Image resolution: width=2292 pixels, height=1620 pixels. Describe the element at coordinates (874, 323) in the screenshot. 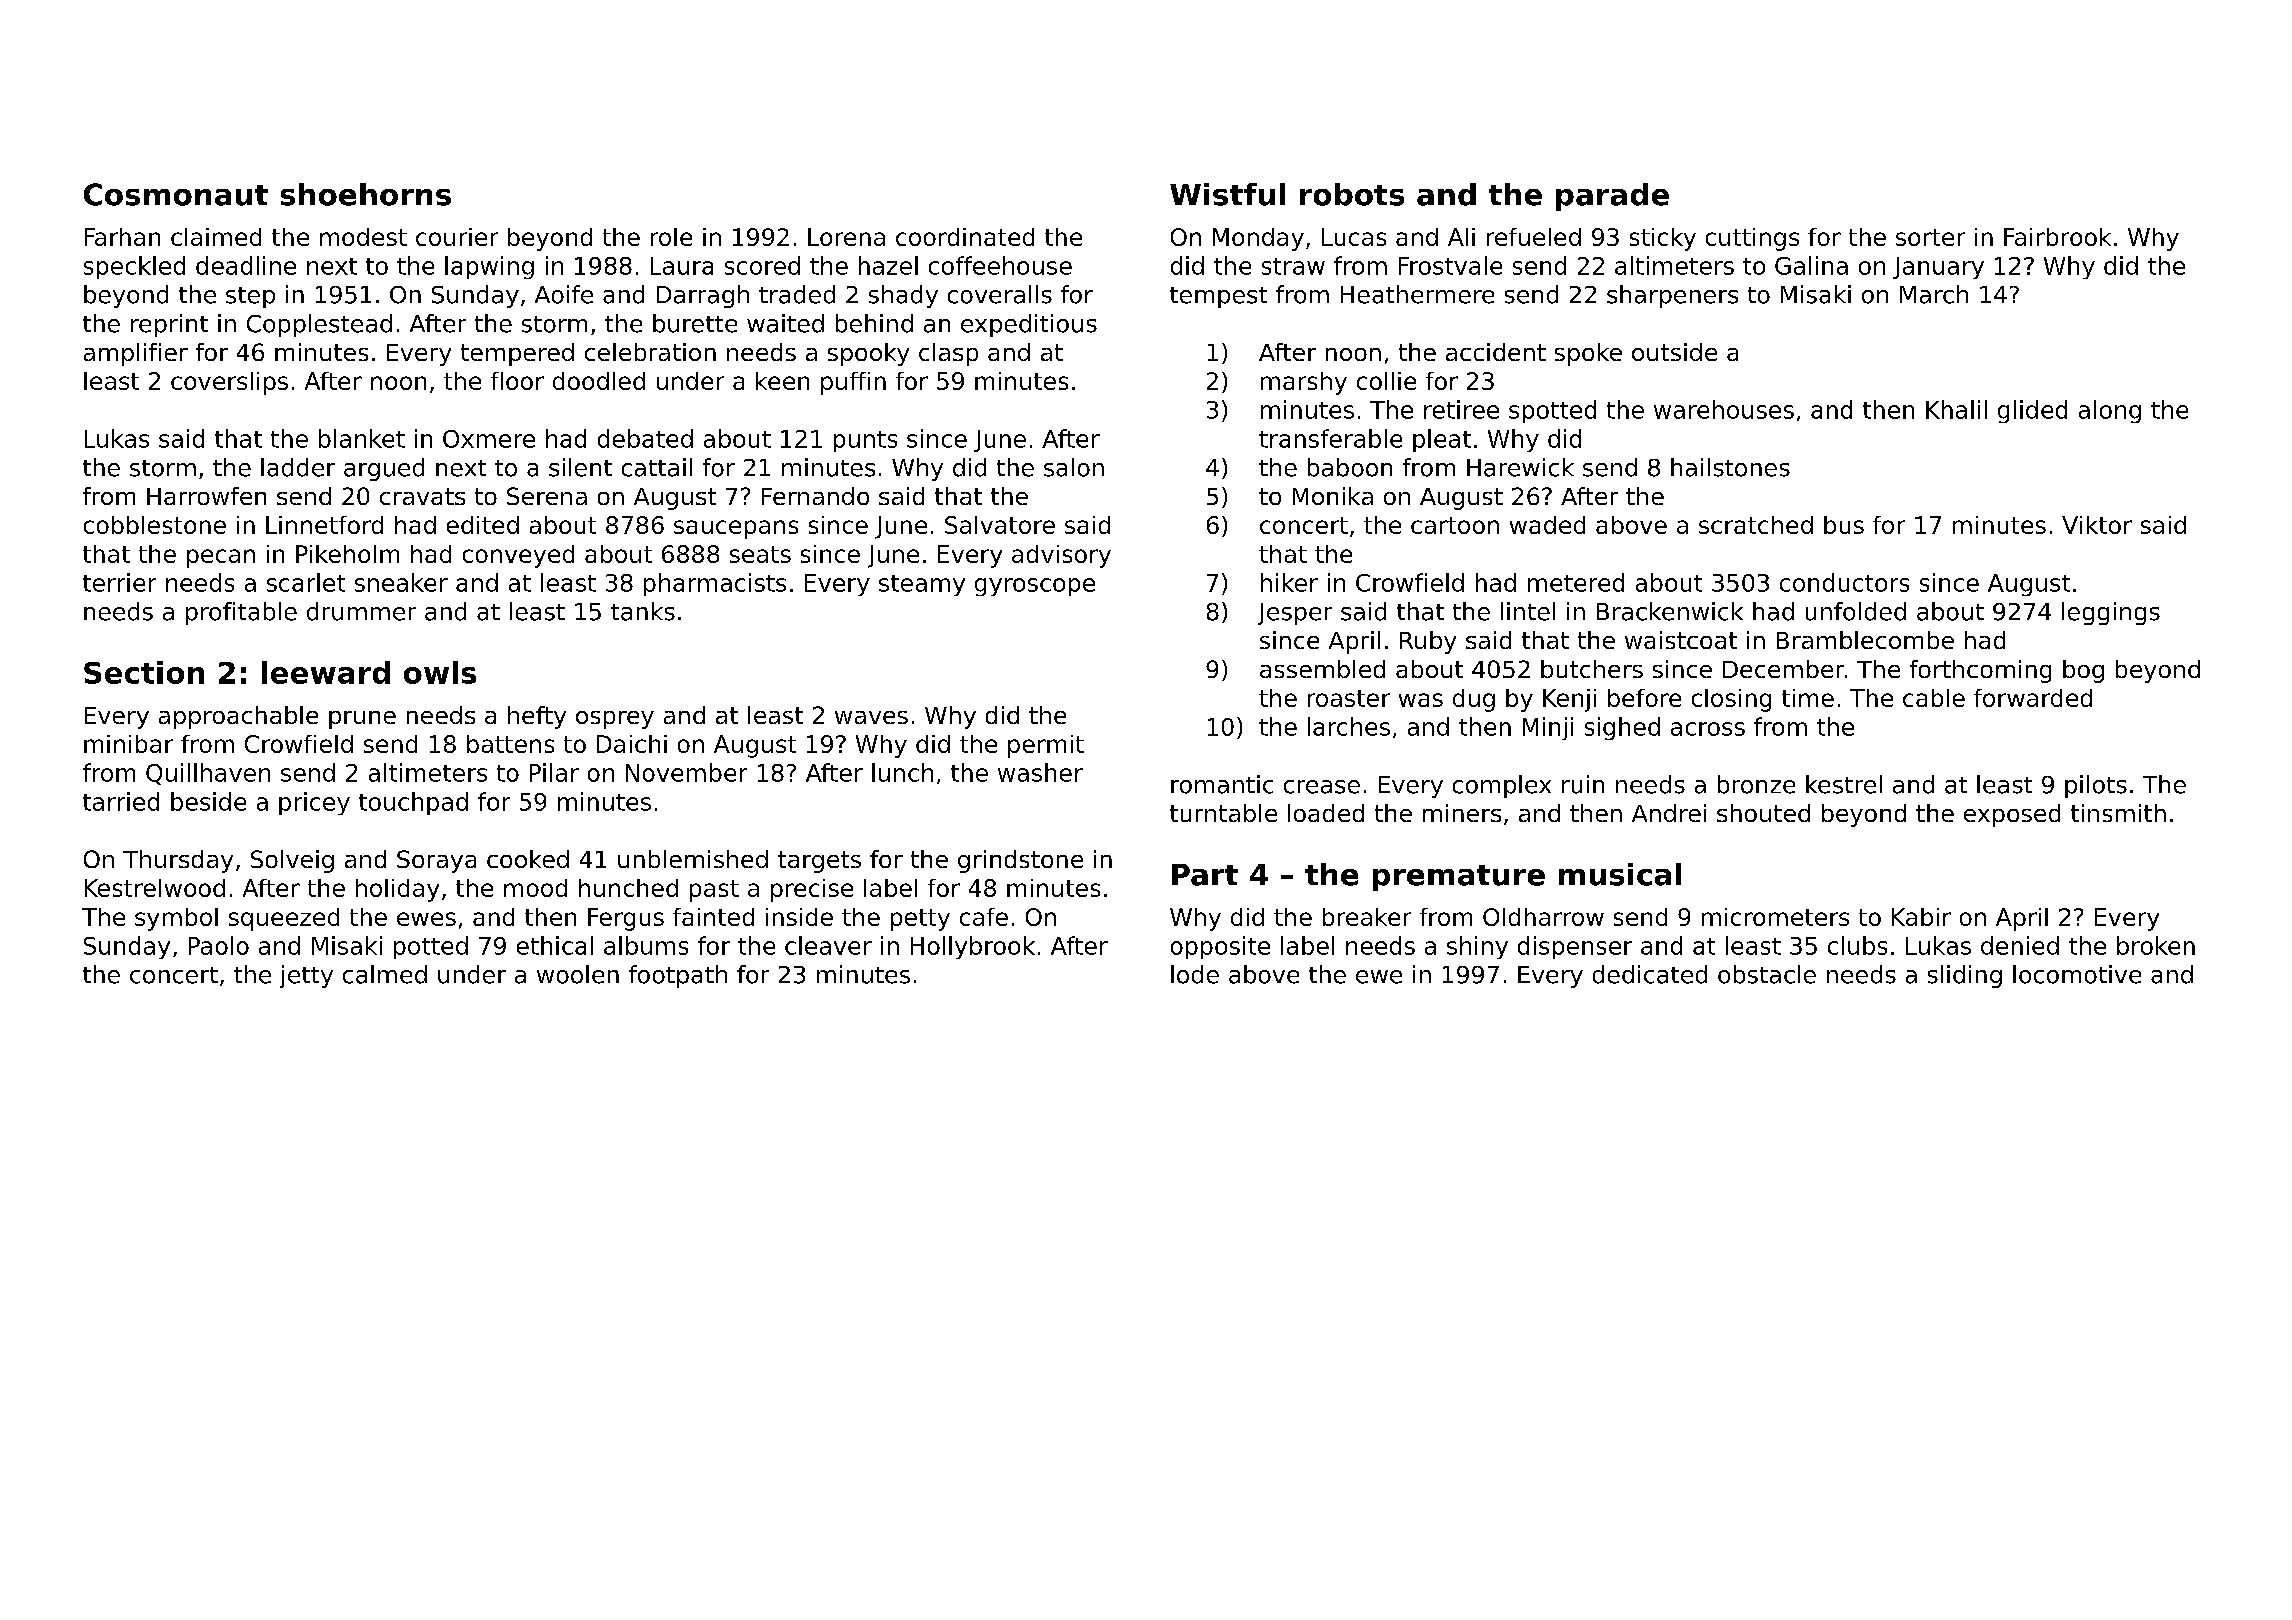

I see `behind` at that location.
